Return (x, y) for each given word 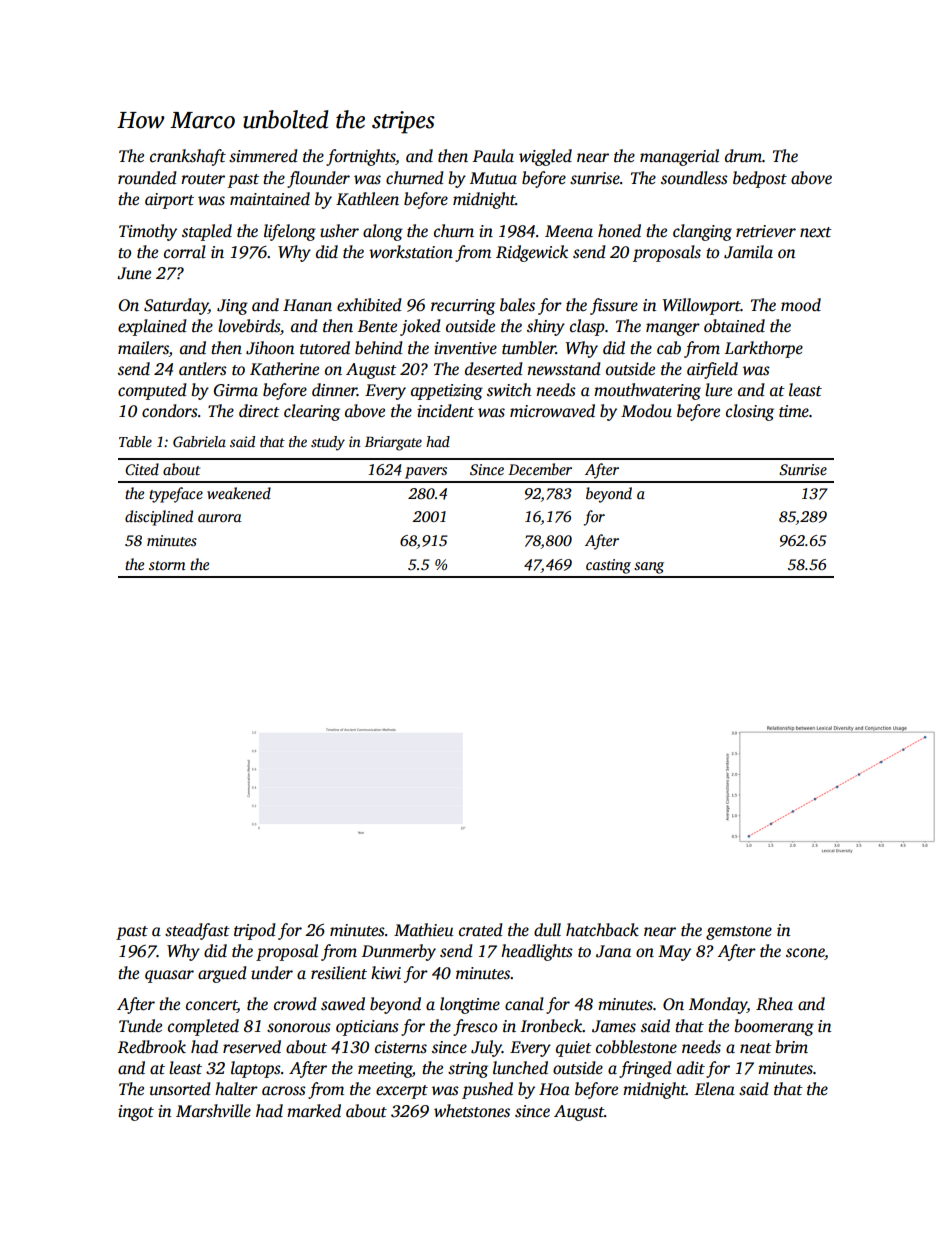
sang (649, 568)
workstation (411, 252)
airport (169, 201)
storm (167, 565)
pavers (426, 473)
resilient (339, 973)
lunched (520, 1068)
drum (743, 156)
